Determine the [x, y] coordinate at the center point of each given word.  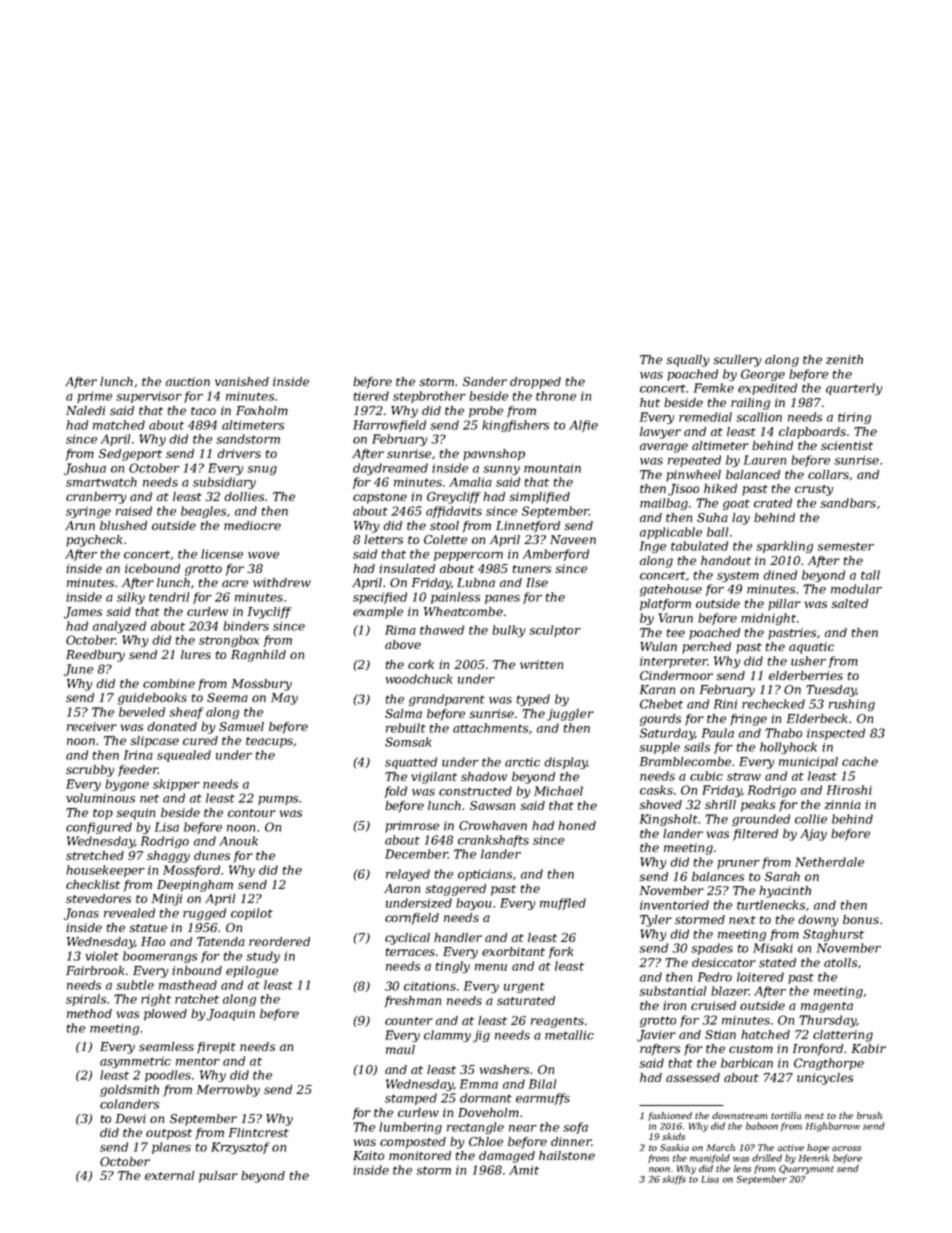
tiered [371, 396]
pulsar [218, 1177]
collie [811, 819]
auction [188, 381]
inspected [836, 734]
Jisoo [683, 490]
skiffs [674, 1180]
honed [577, 825]
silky [131, 598]
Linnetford [528, 527]
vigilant [434, 778]
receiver [92, 726]
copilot [252, 914]
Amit [524, 1170]
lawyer [660, 433]
